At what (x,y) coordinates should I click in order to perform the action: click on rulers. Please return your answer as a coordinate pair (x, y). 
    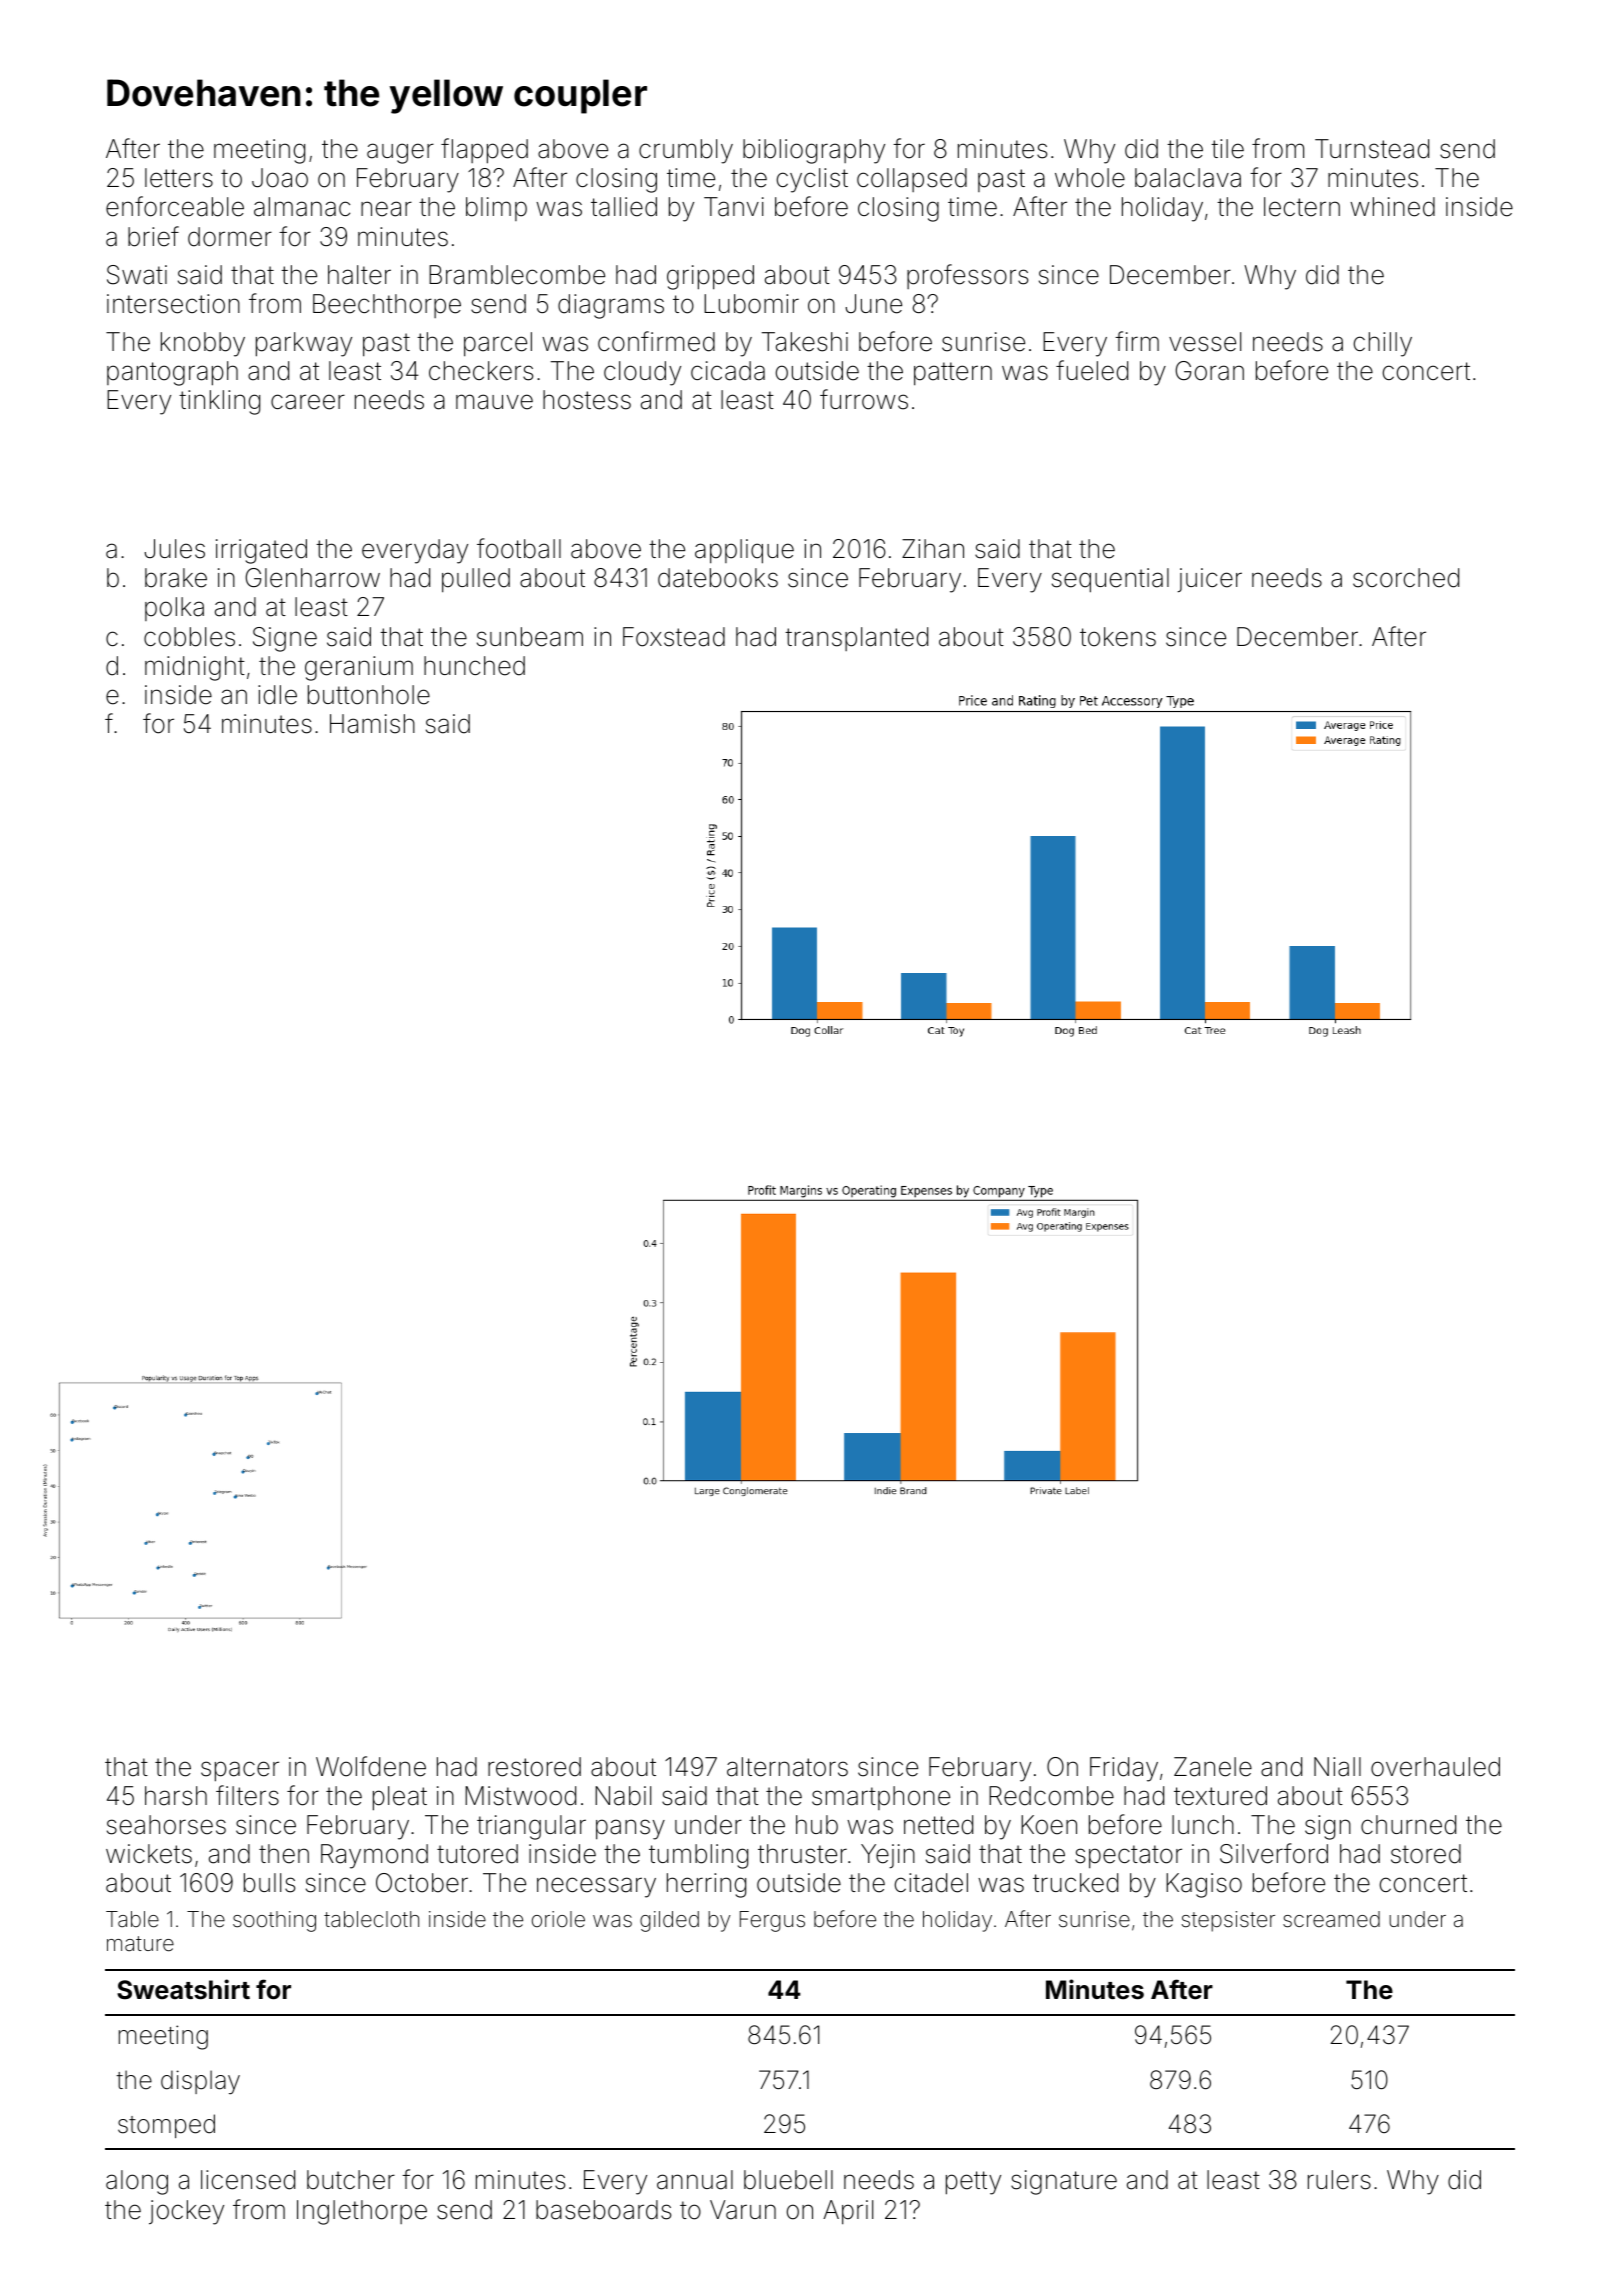
    Looking at the image, I should click on (1339, 2180).
